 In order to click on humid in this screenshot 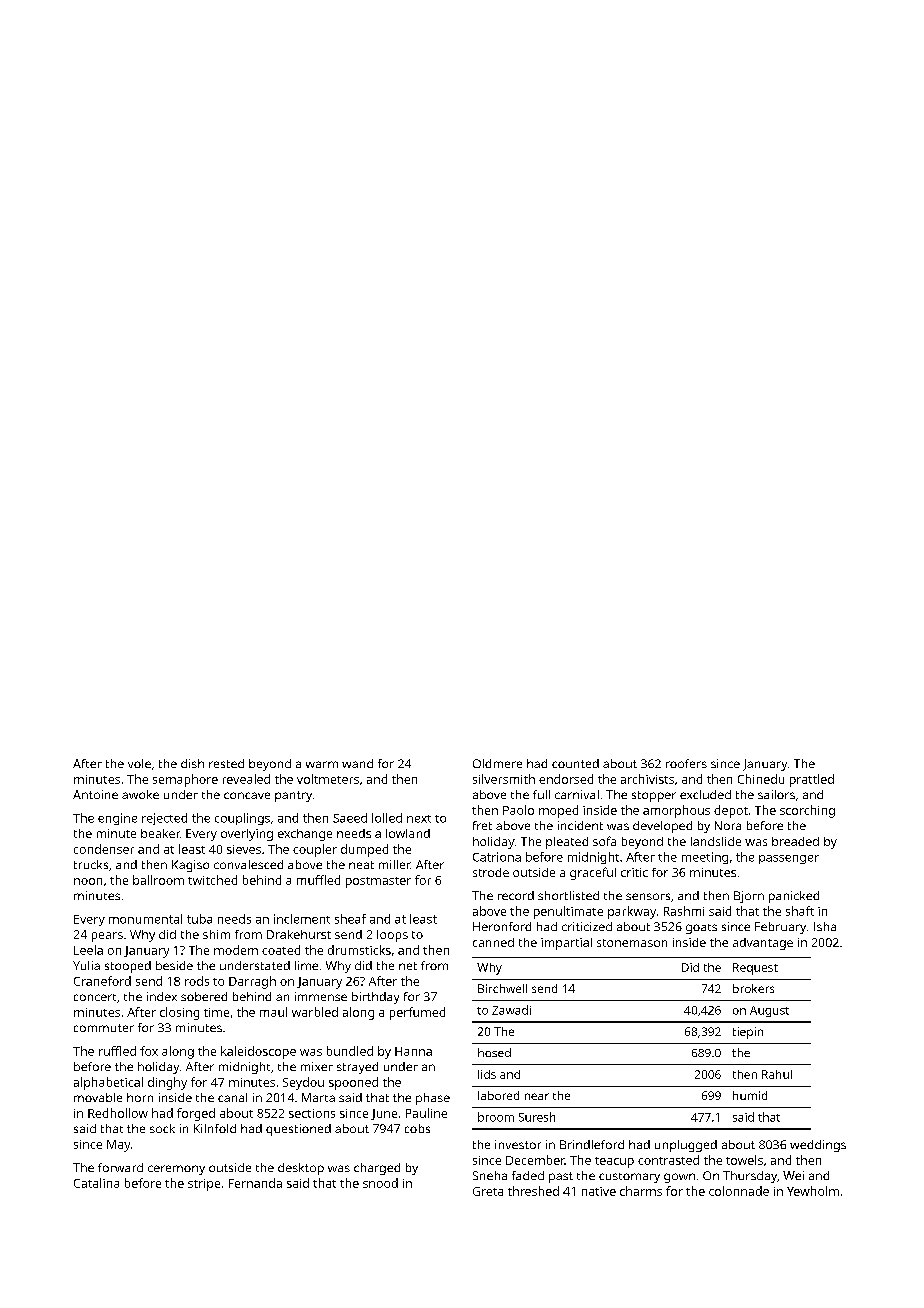, I will do `click(750, 1095)`.
